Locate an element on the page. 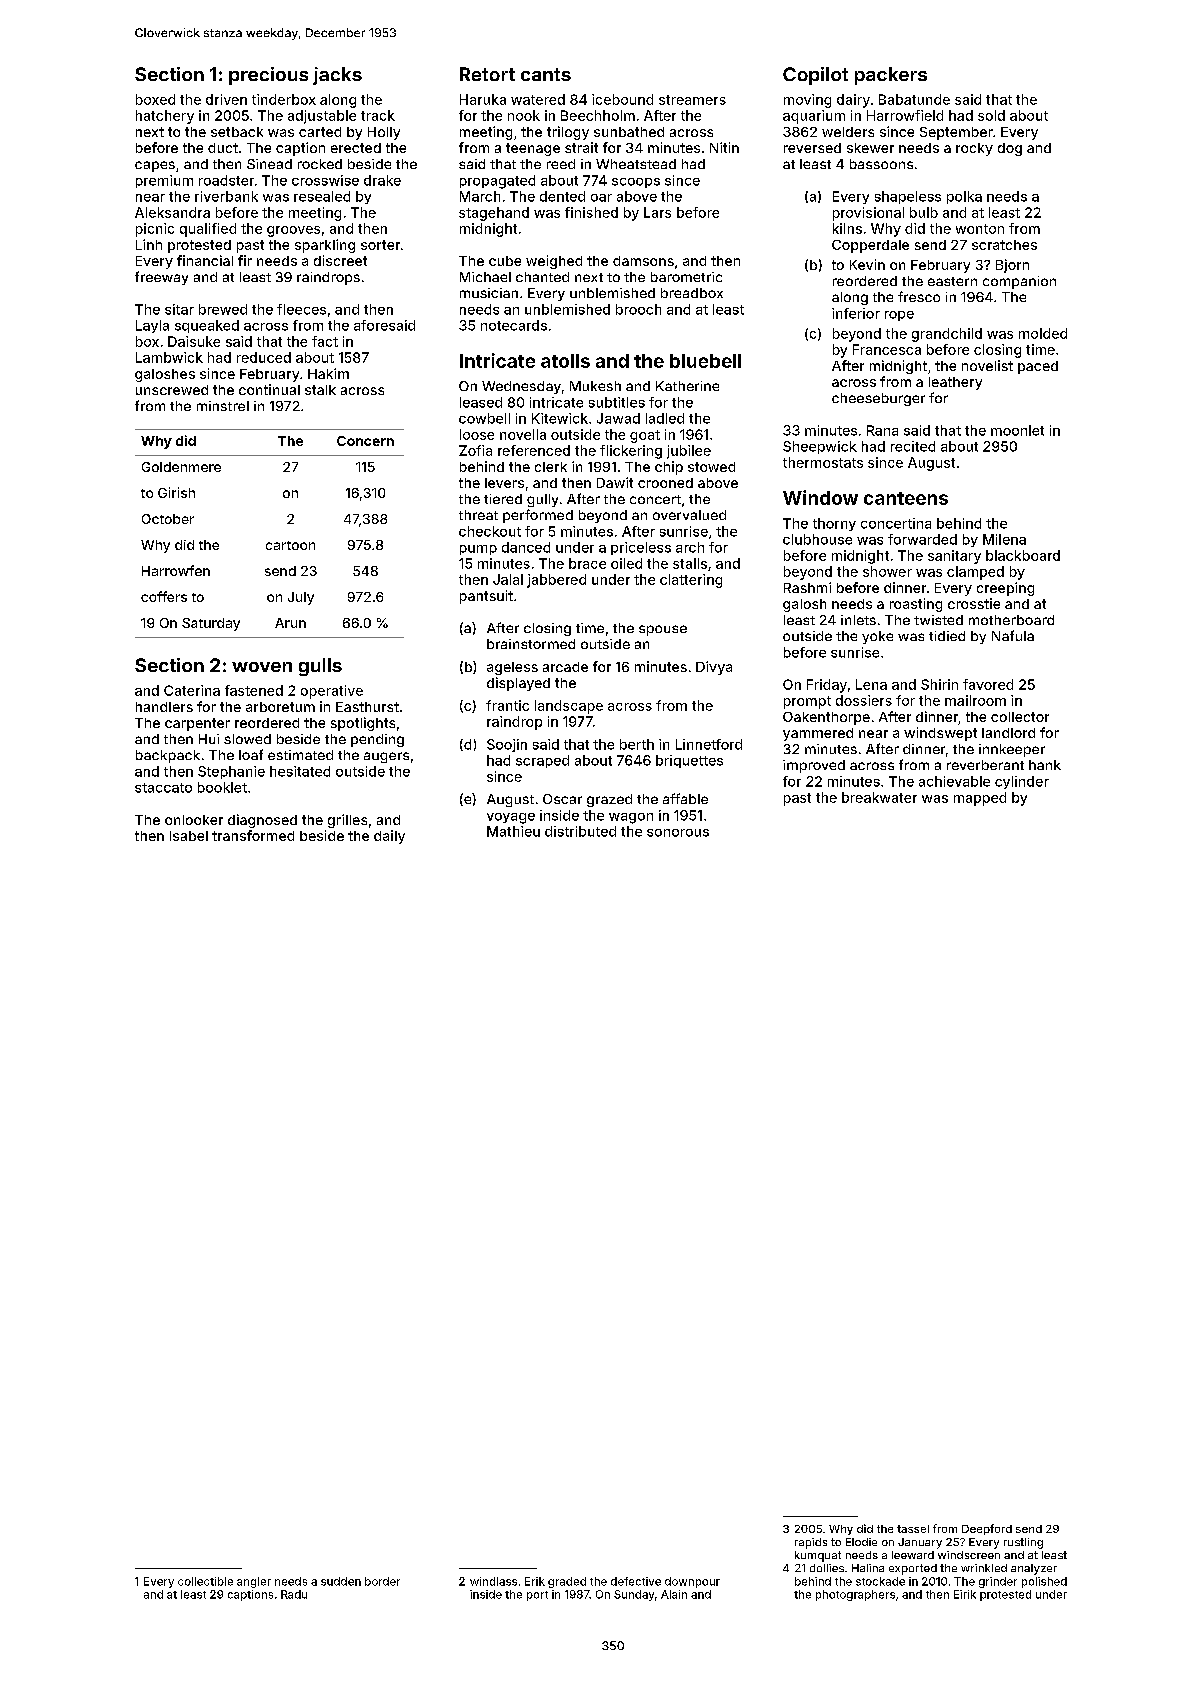 This document has width=1203, height=1702. precious is located at coordinates (268, 76).
